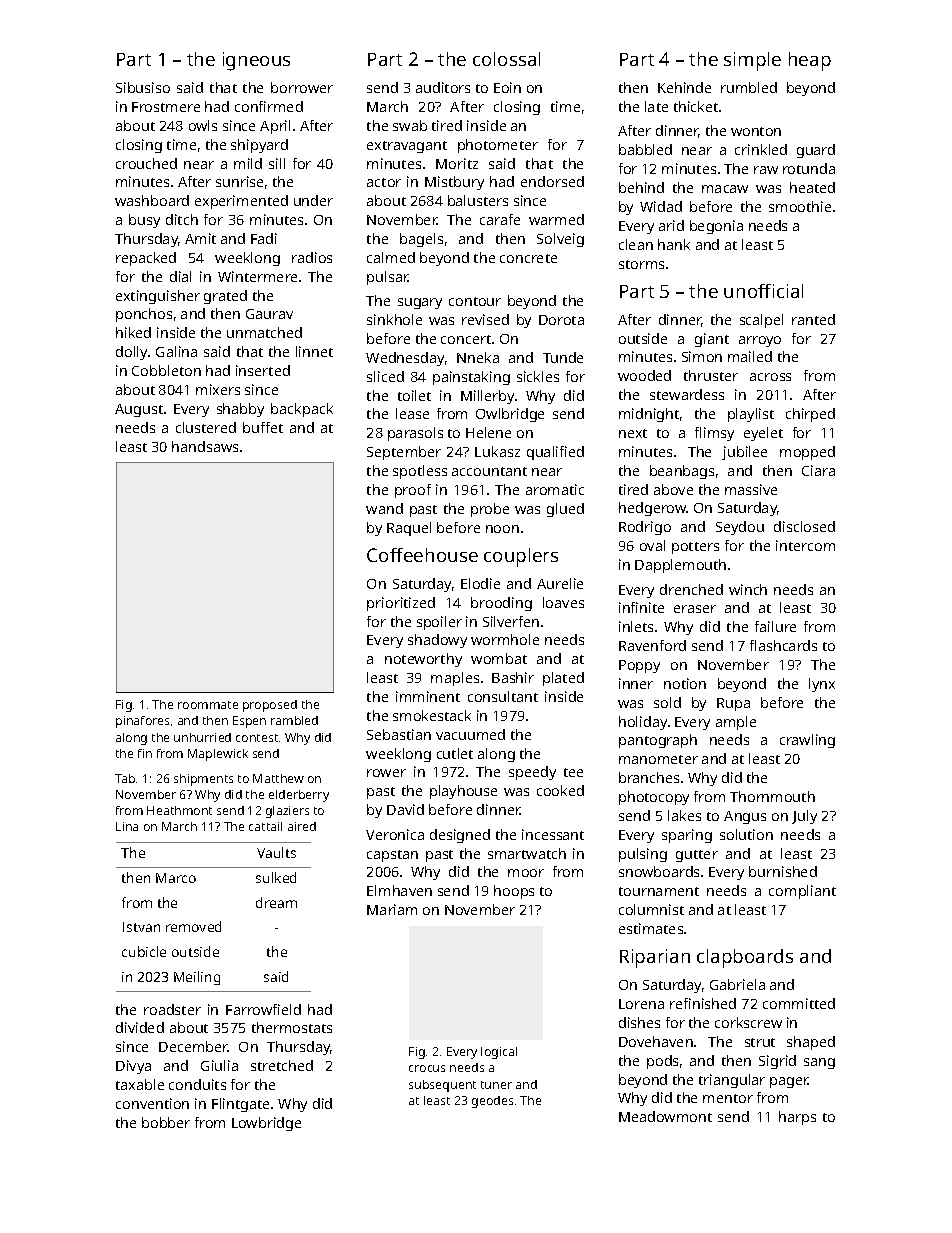 The height and width of the screenshot is (1233, 952). I want to click on dolly, so click(131, 353).
